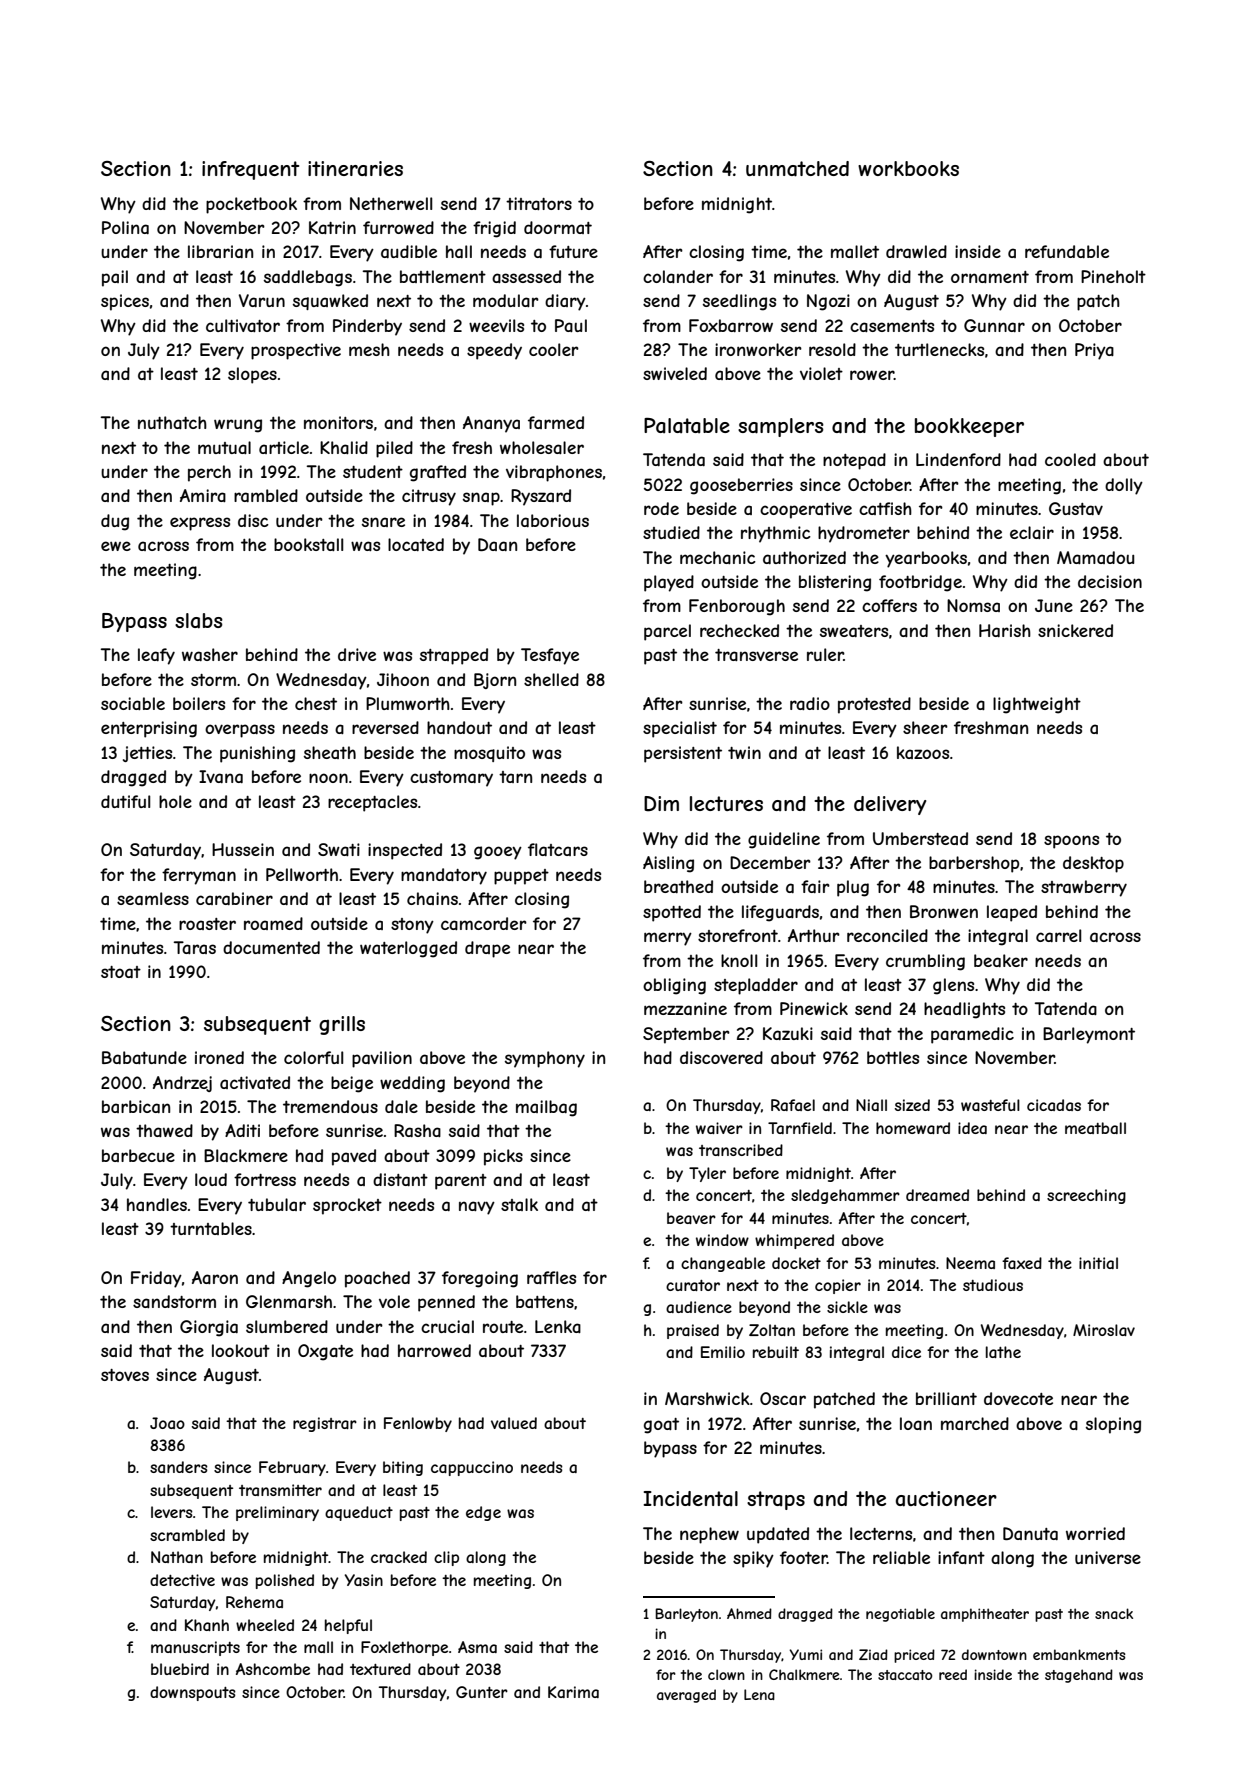 This image has height=1769, width=1251. What do you see at coordinates (889, 605) in the image?
I see `coffers` at bounding box center [889, 605].
